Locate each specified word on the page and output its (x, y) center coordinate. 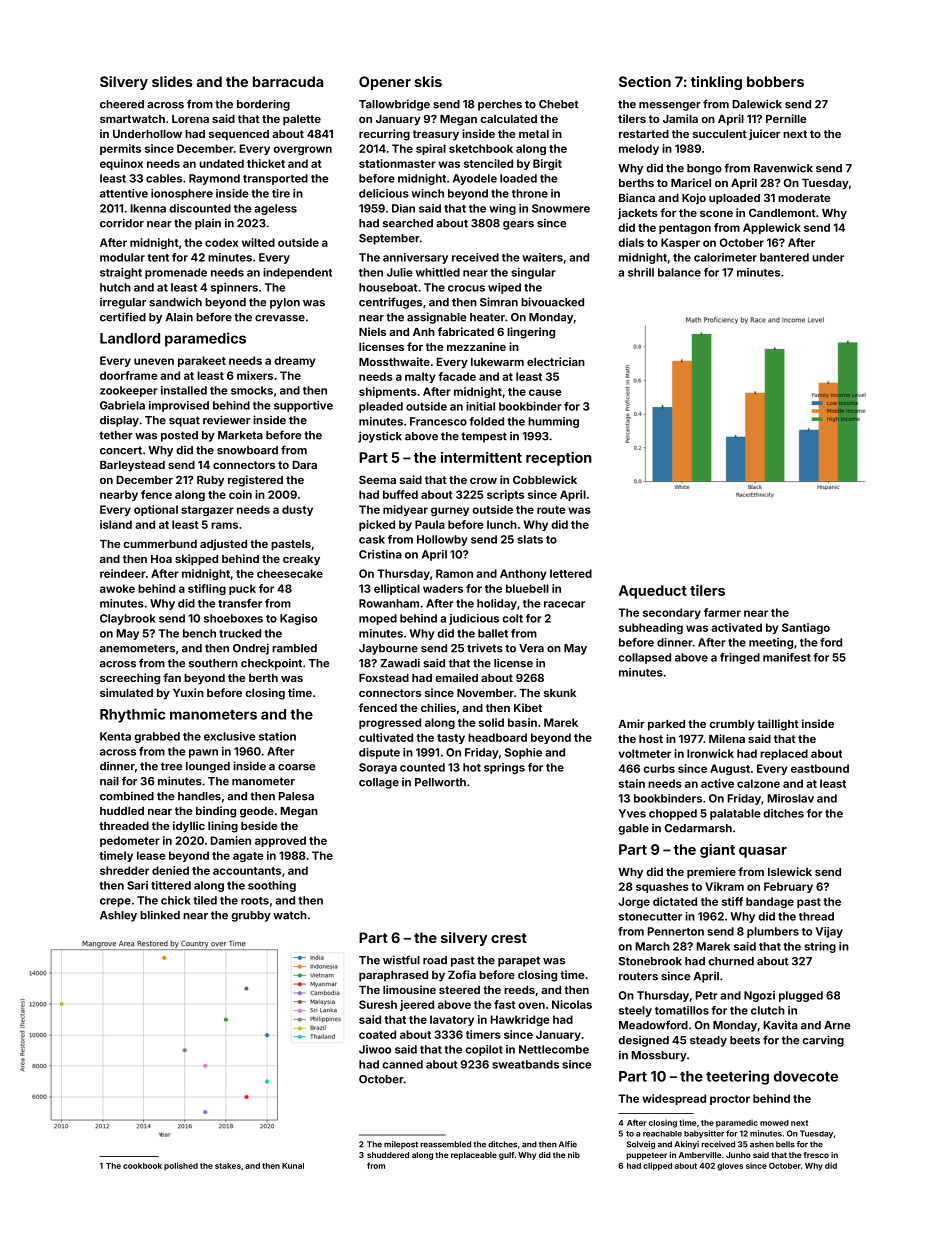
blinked (160, 915)
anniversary (415, 258)
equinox (121, 164)
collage (379, 783)
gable (633, 829)
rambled (294, 648)
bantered (784, 257)
